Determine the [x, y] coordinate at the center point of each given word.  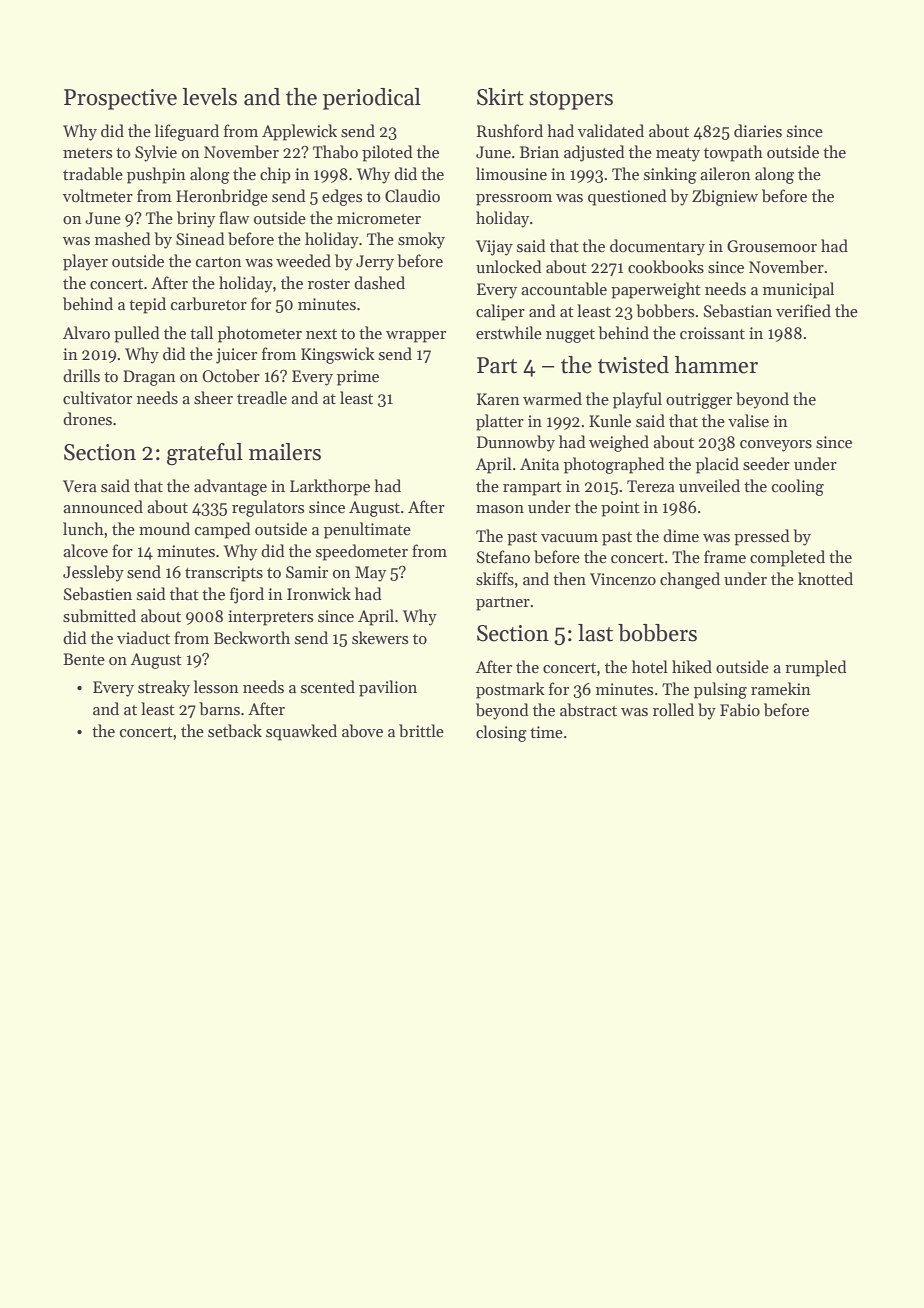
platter [500, 422]
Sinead [200, 239]
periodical [372, 99]
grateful [205, 454]
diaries [758, 130]
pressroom [514, 200]
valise [748, 420]
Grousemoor [772, 246]
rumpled [816, 668]
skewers [380, 637]
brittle [421, 730]
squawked [301, 732]
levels [209, 97]
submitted [99, 616]
